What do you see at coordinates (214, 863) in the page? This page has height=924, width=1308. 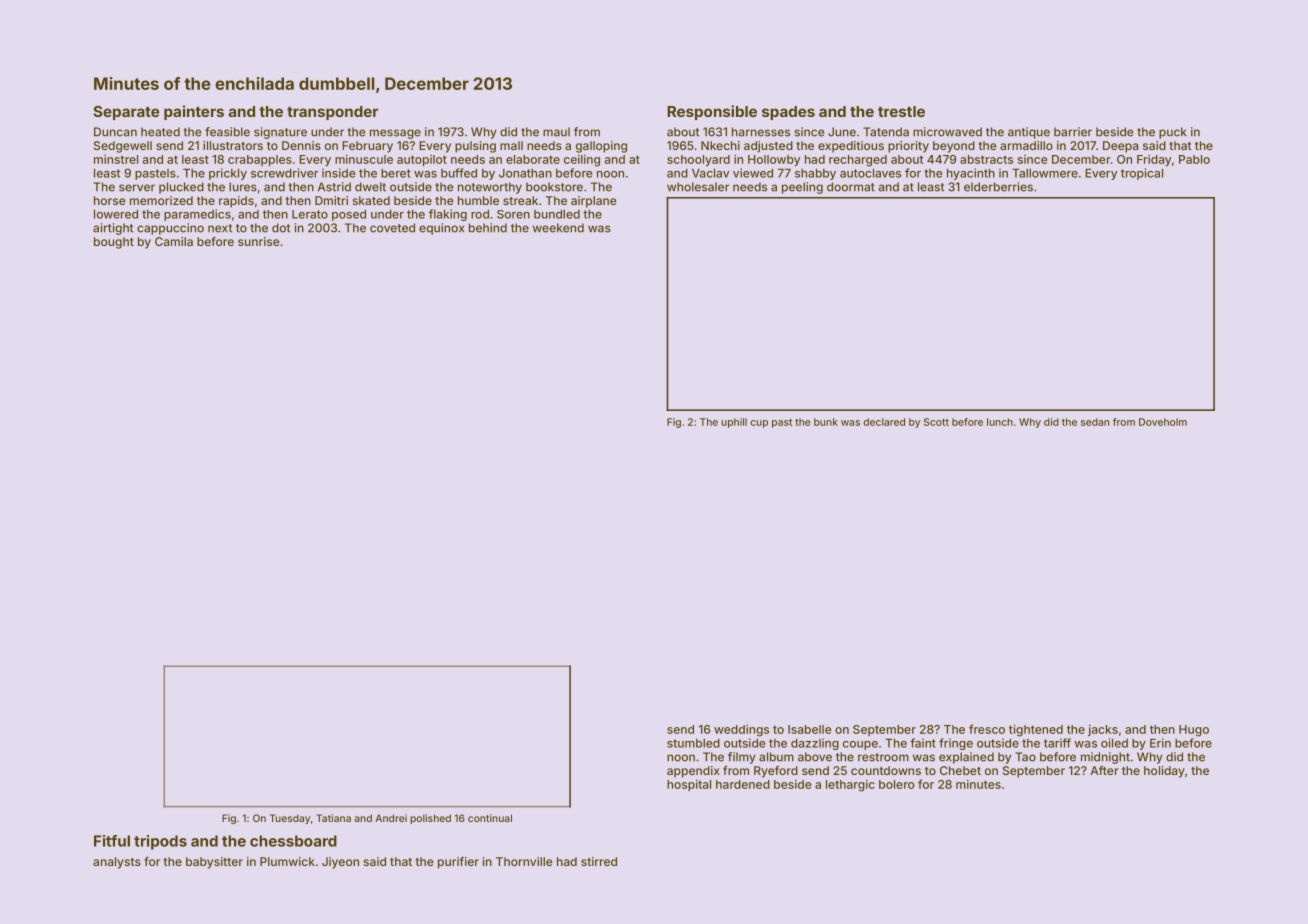 I see `babysitter` at bounding box center [214, 863].
